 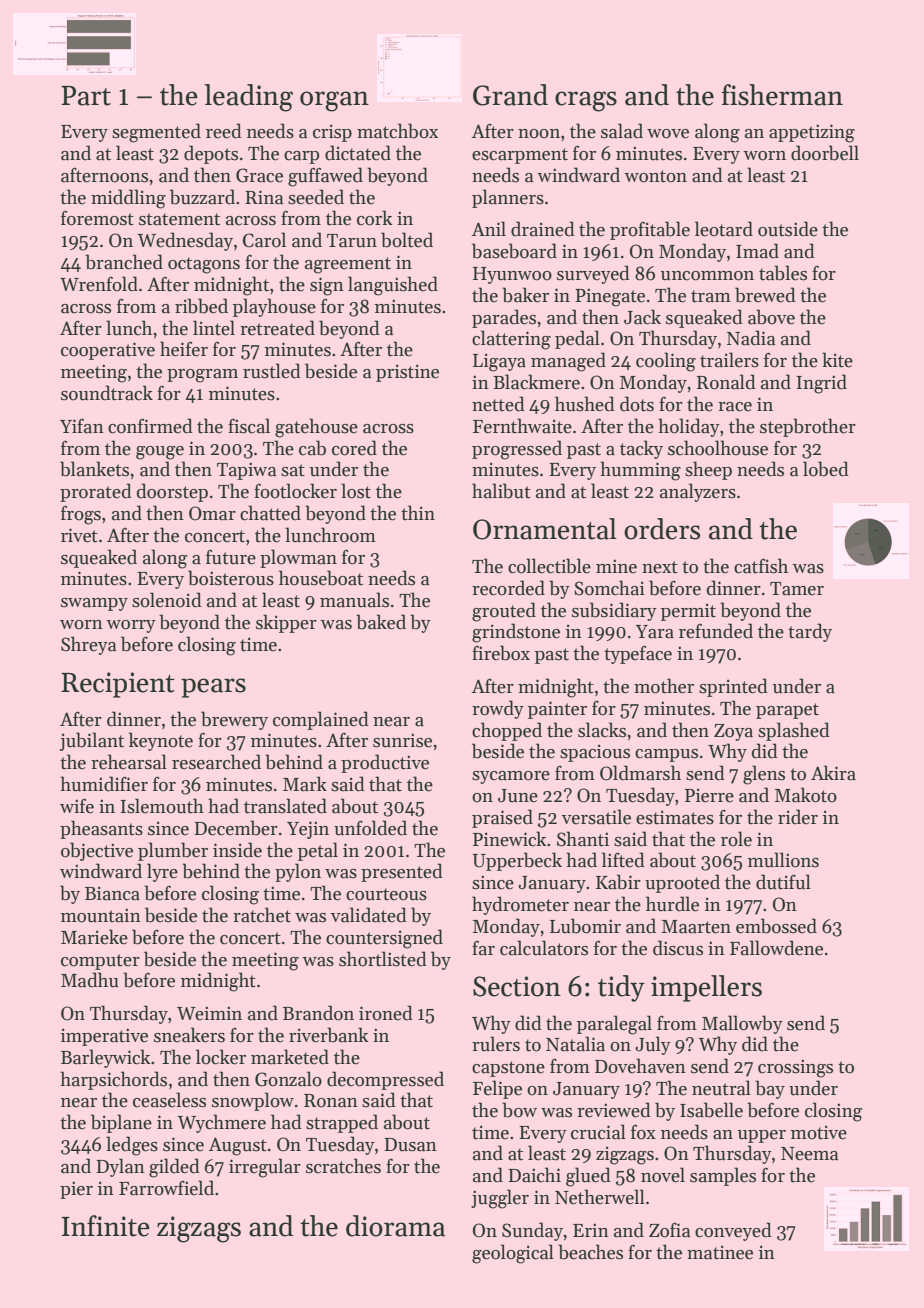 I want to click on Ingrid, so click(x=821, y=384).
